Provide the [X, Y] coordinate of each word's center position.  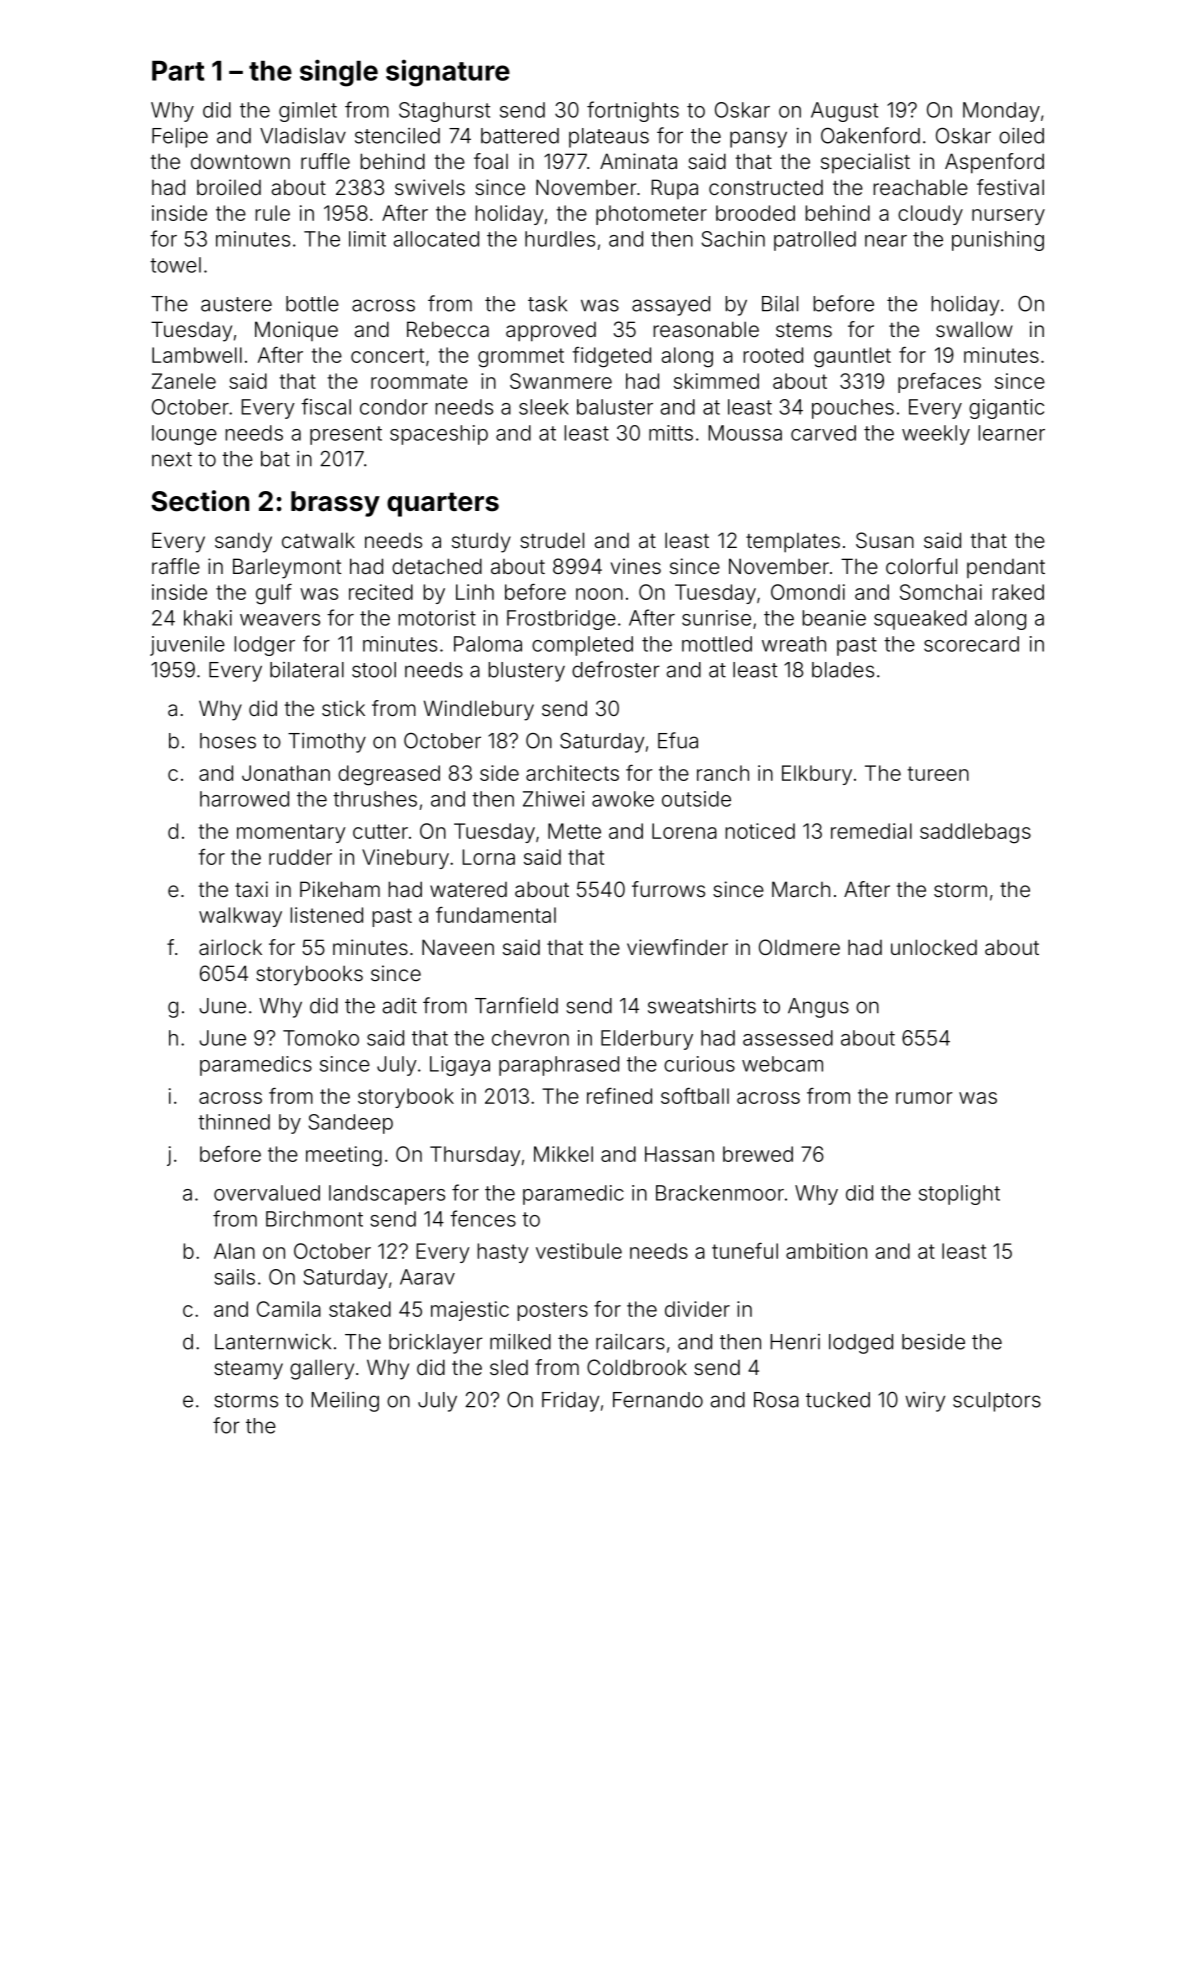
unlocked [934, 947]
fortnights [633, 111]
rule [272, 213]
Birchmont [314, 1219]
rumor [924, 1098]
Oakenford [870, 135]
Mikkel [563, 1154]
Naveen [458, 947]
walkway [240, 917]
